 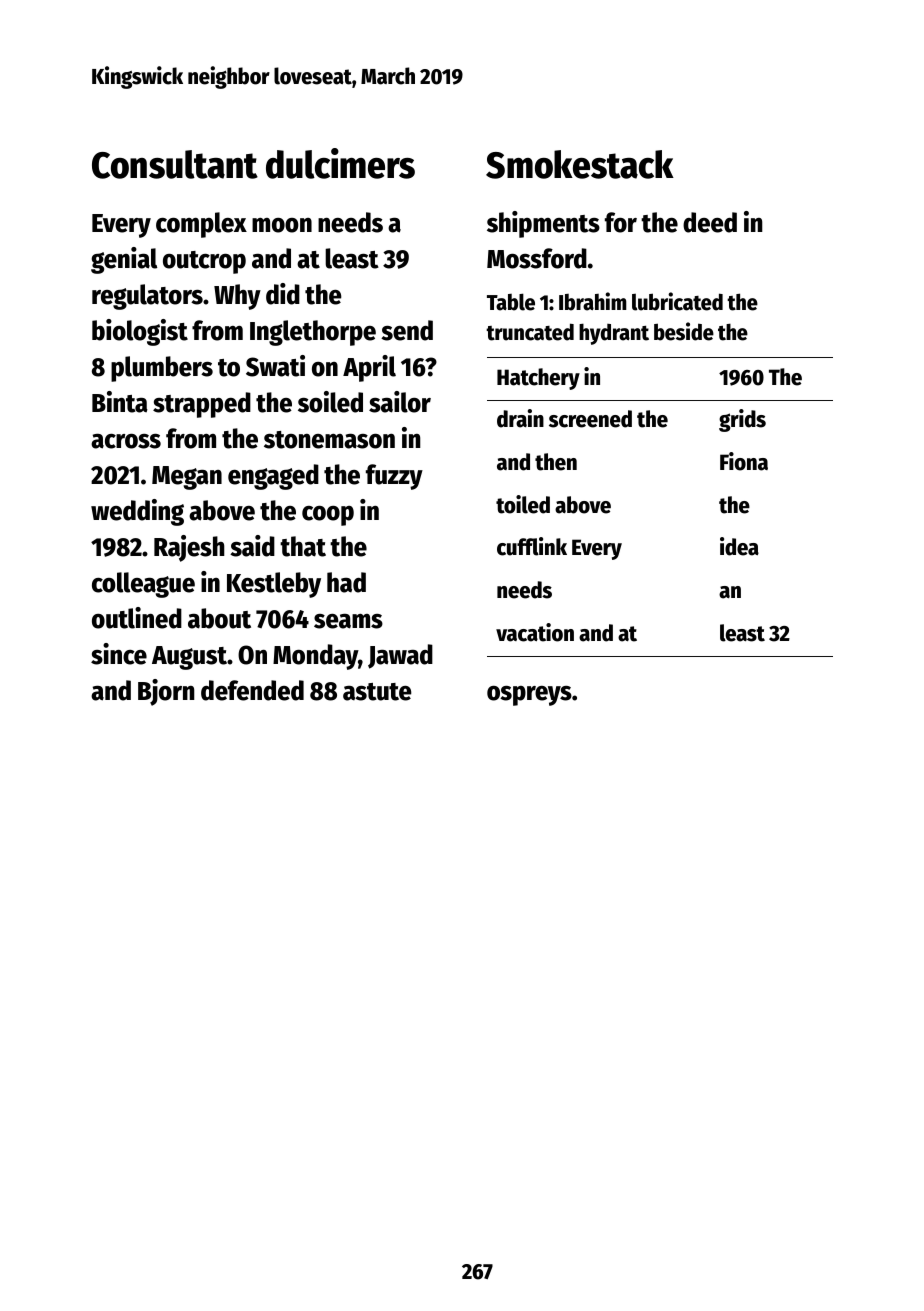 What do you see at coordinates (120, 402) in the document?
I see `Binta` at bounding box center [120, 402].
